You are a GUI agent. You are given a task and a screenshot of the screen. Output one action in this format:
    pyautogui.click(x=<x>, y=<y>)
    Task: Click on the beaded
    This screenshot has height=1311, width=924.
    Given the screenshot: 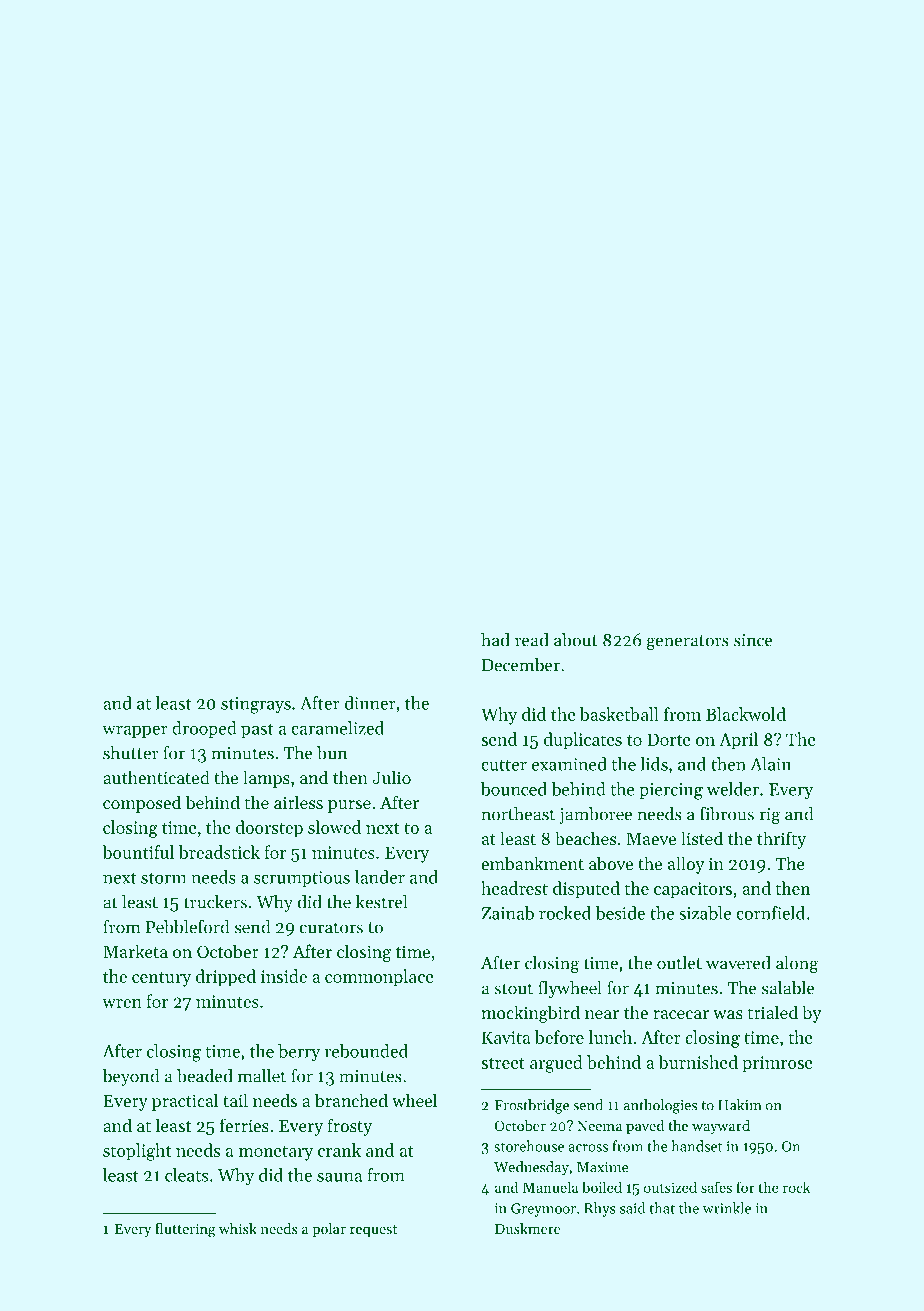 What is the action you would take?
    pyautogui.click(x=205, y=1076)
